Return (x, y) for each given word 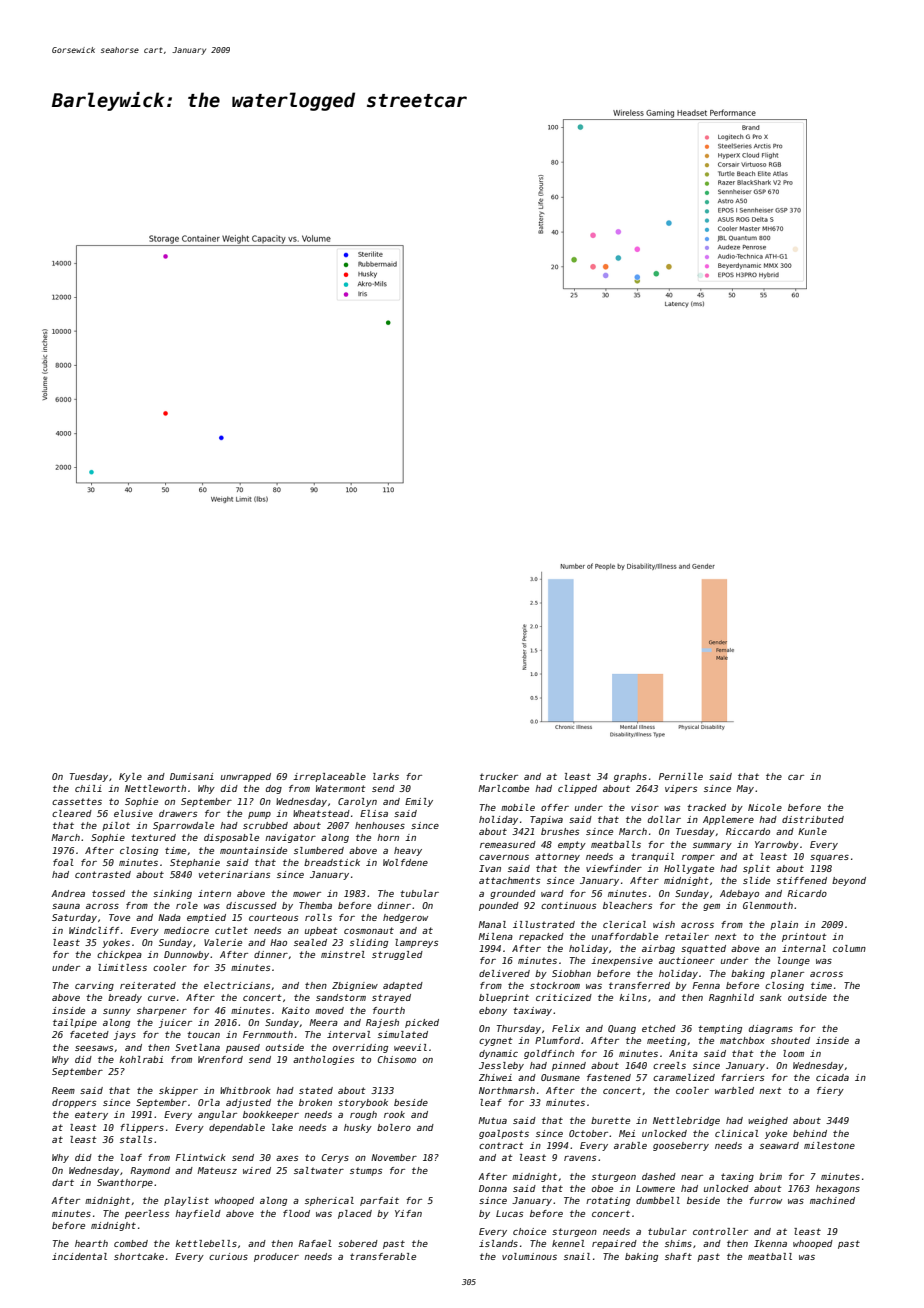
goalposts (504, 1134)
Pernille (681, 776)
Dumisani (192, 776)
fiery (830, 1091)
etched (659, 1028)
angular (217, 1115)
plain (784, 925)
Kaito (296, 1010)
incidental (79, 1256)
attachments (509, 880)
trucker (499, 776)
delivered (504, 973)
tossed (108, 893)
